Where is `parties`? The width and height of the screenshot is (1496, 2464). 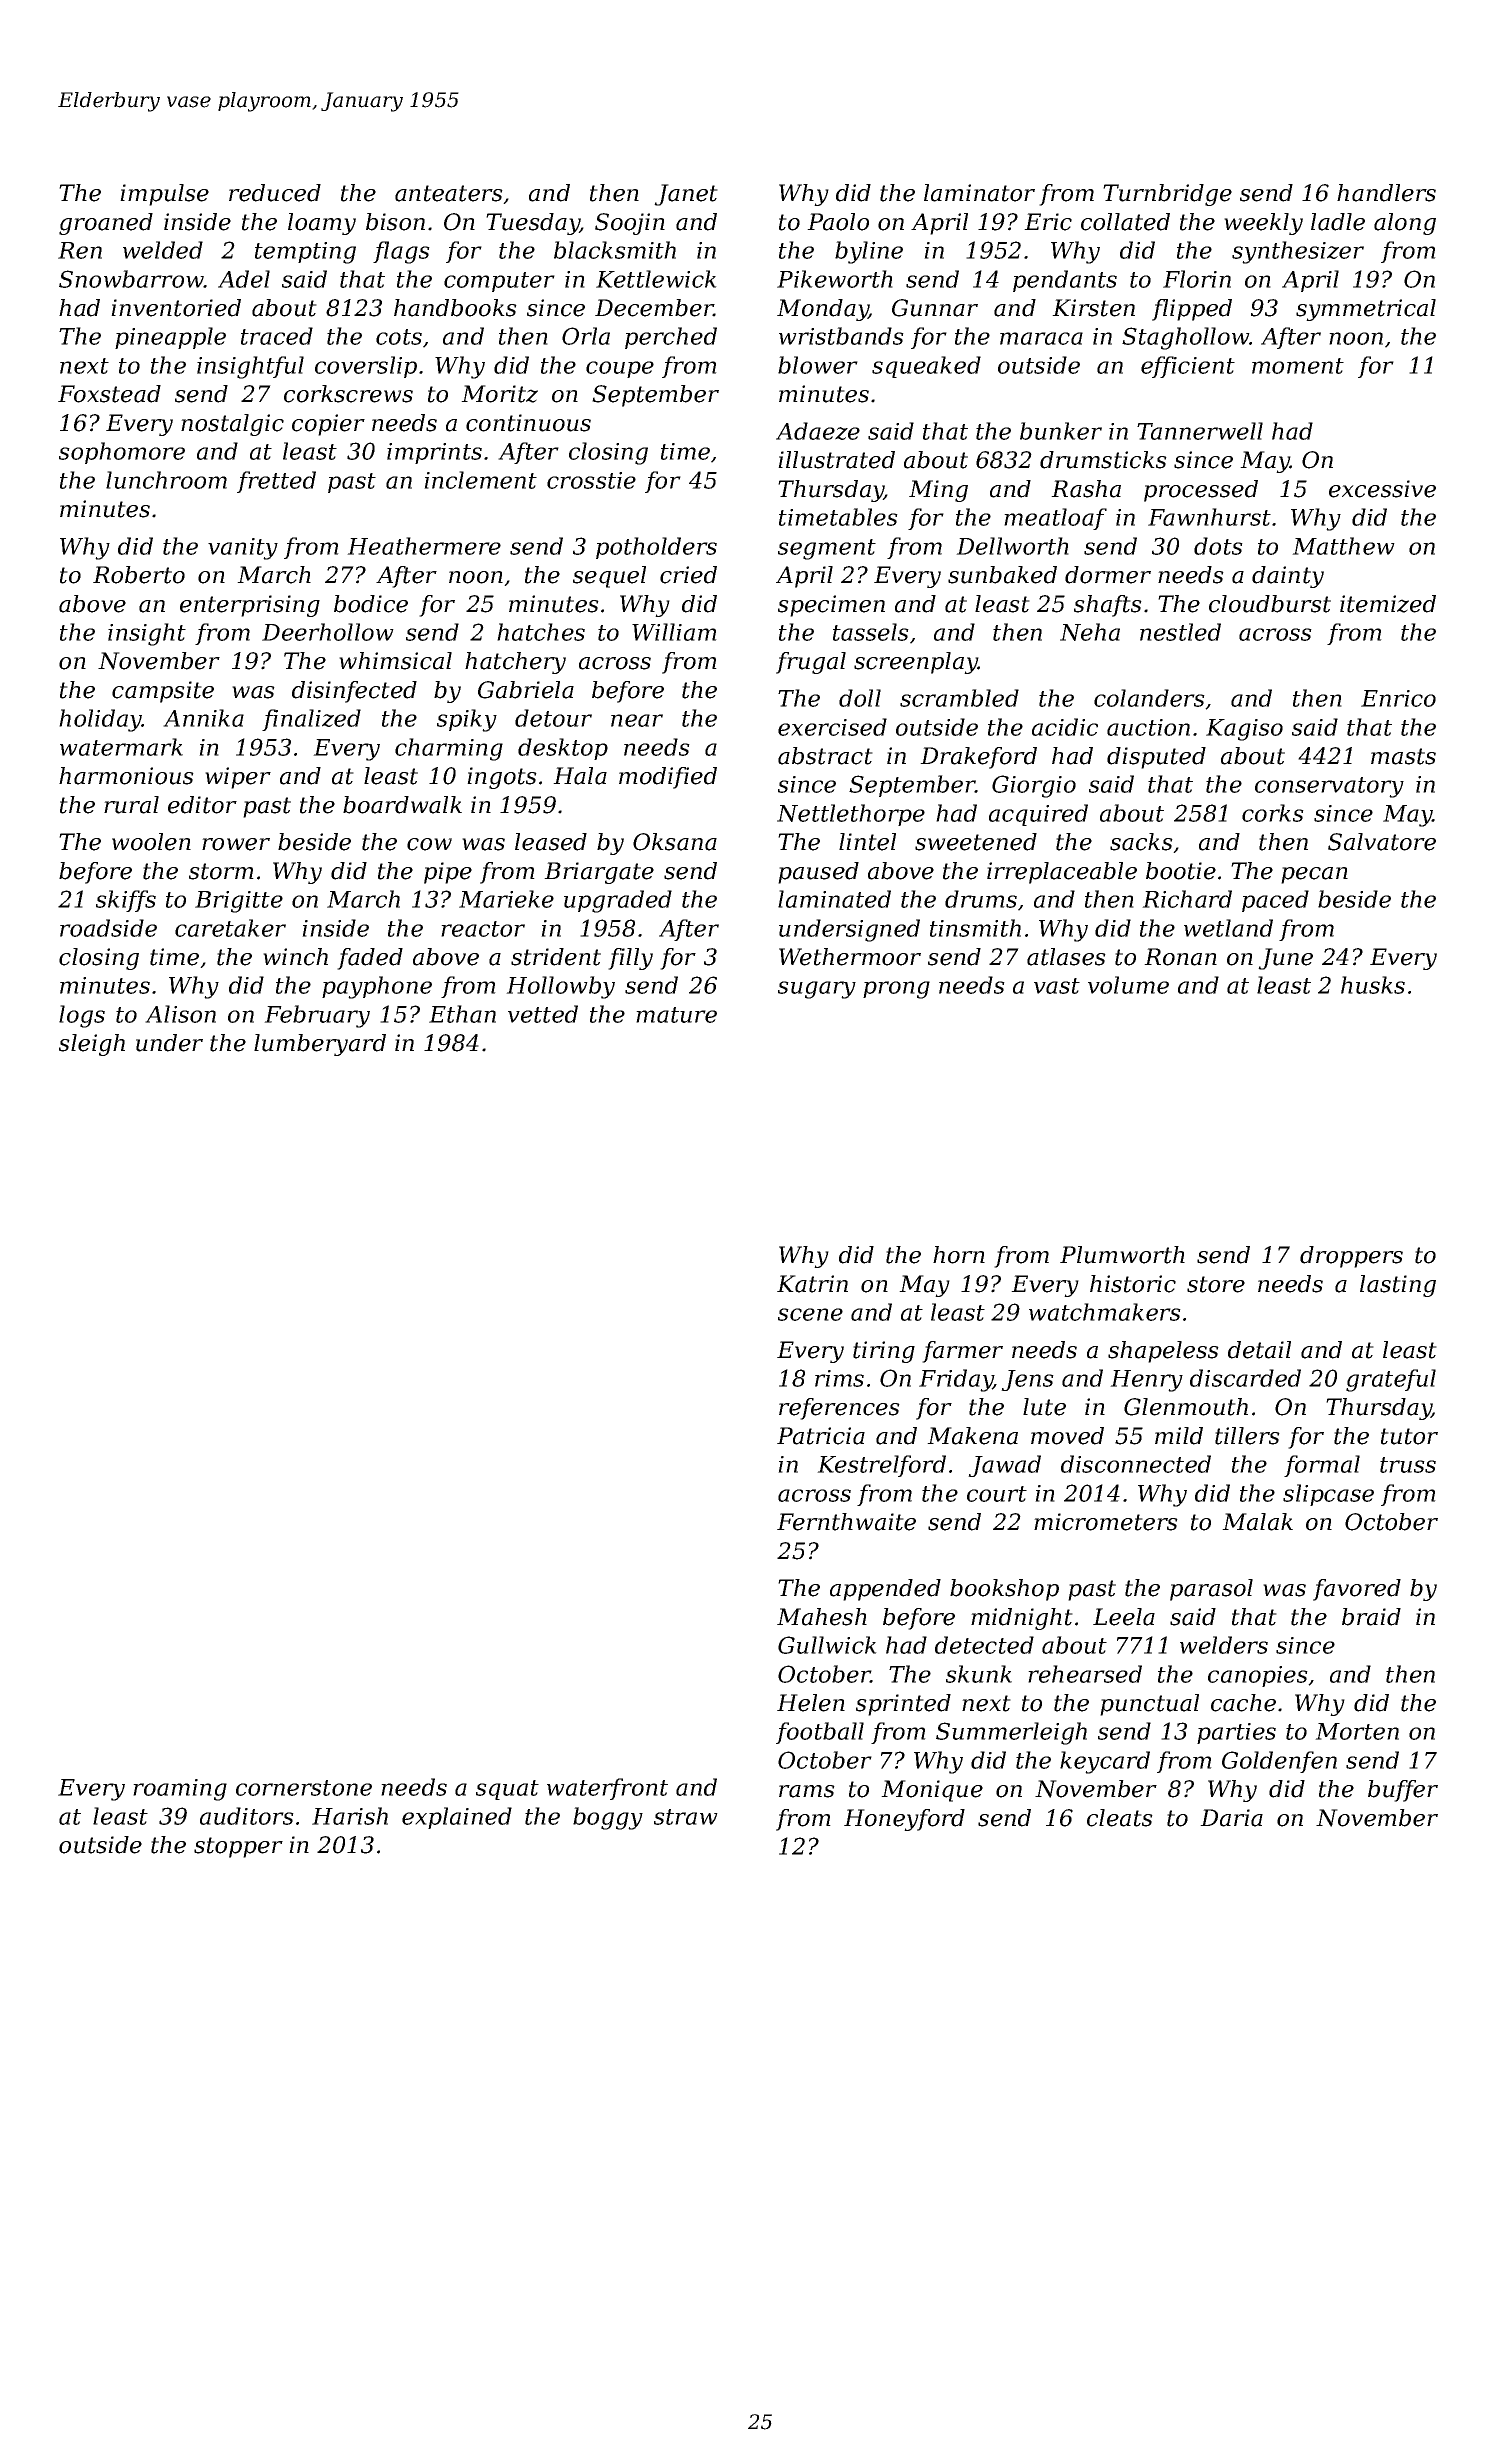 parties is located at coordinates (1236, 1733).
